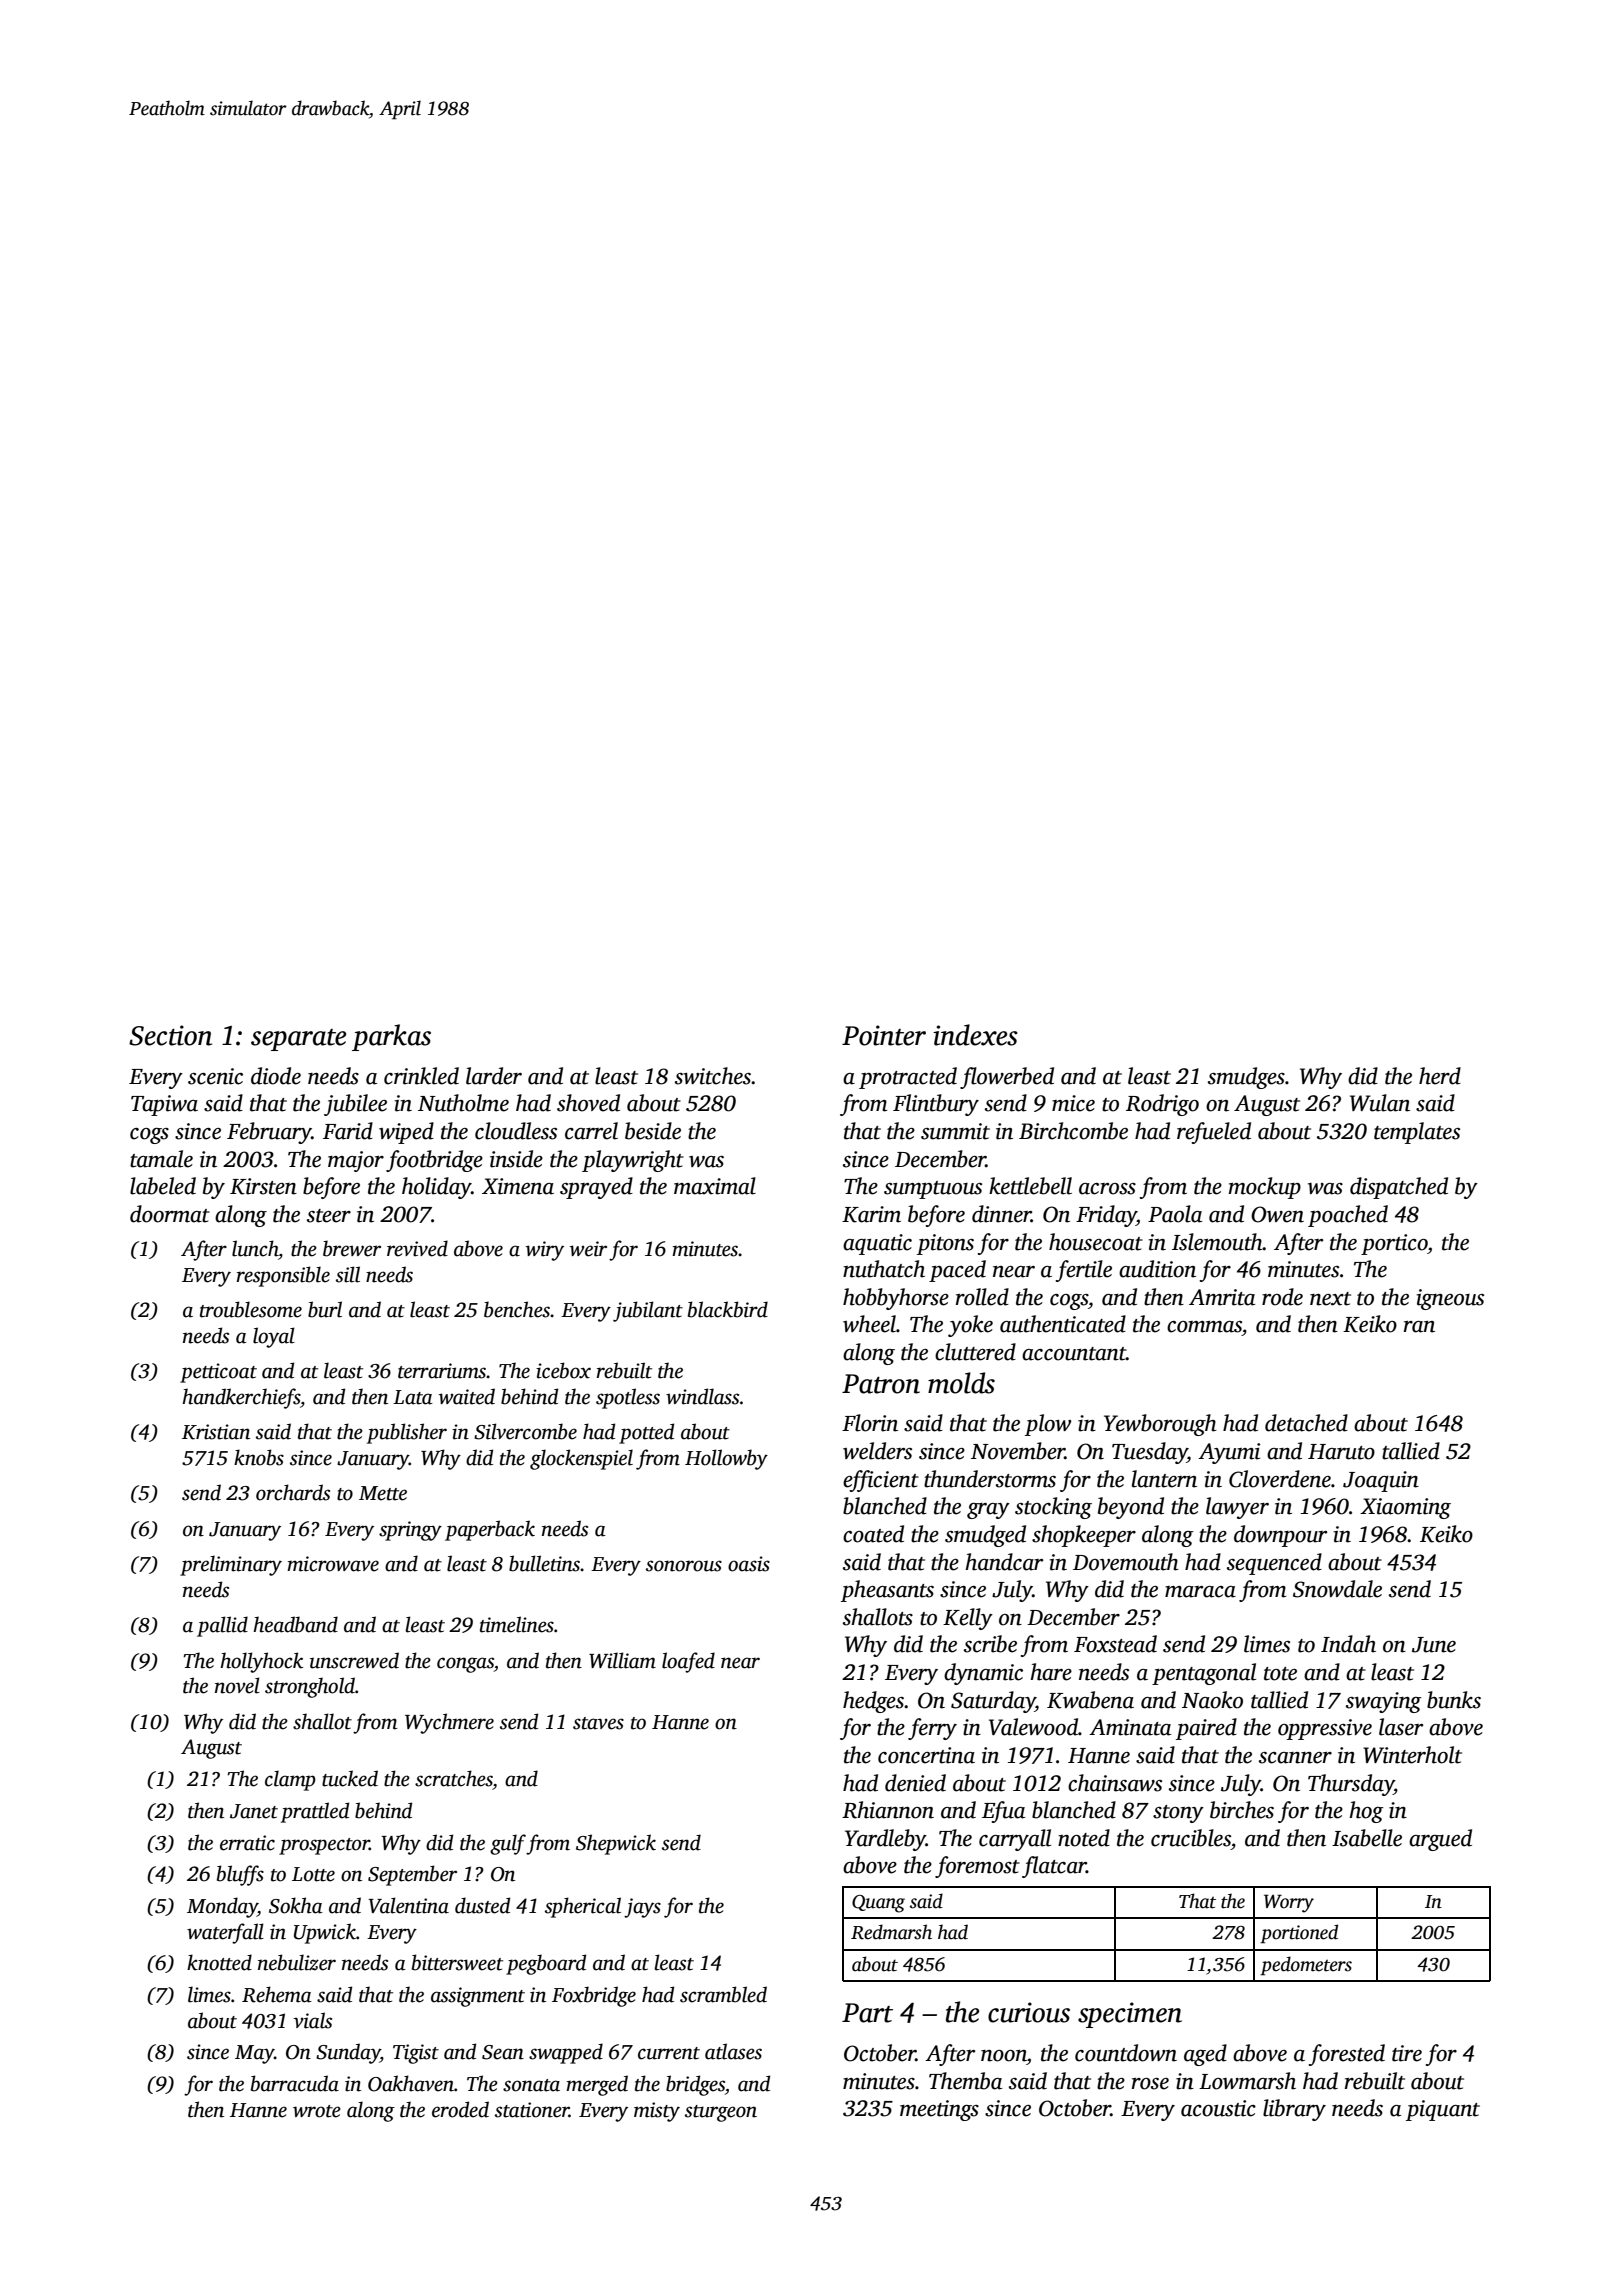 Image resolution: width=1620 pixels, height=2292 pixels. I want to click on indexes, so click(975, 1035).
